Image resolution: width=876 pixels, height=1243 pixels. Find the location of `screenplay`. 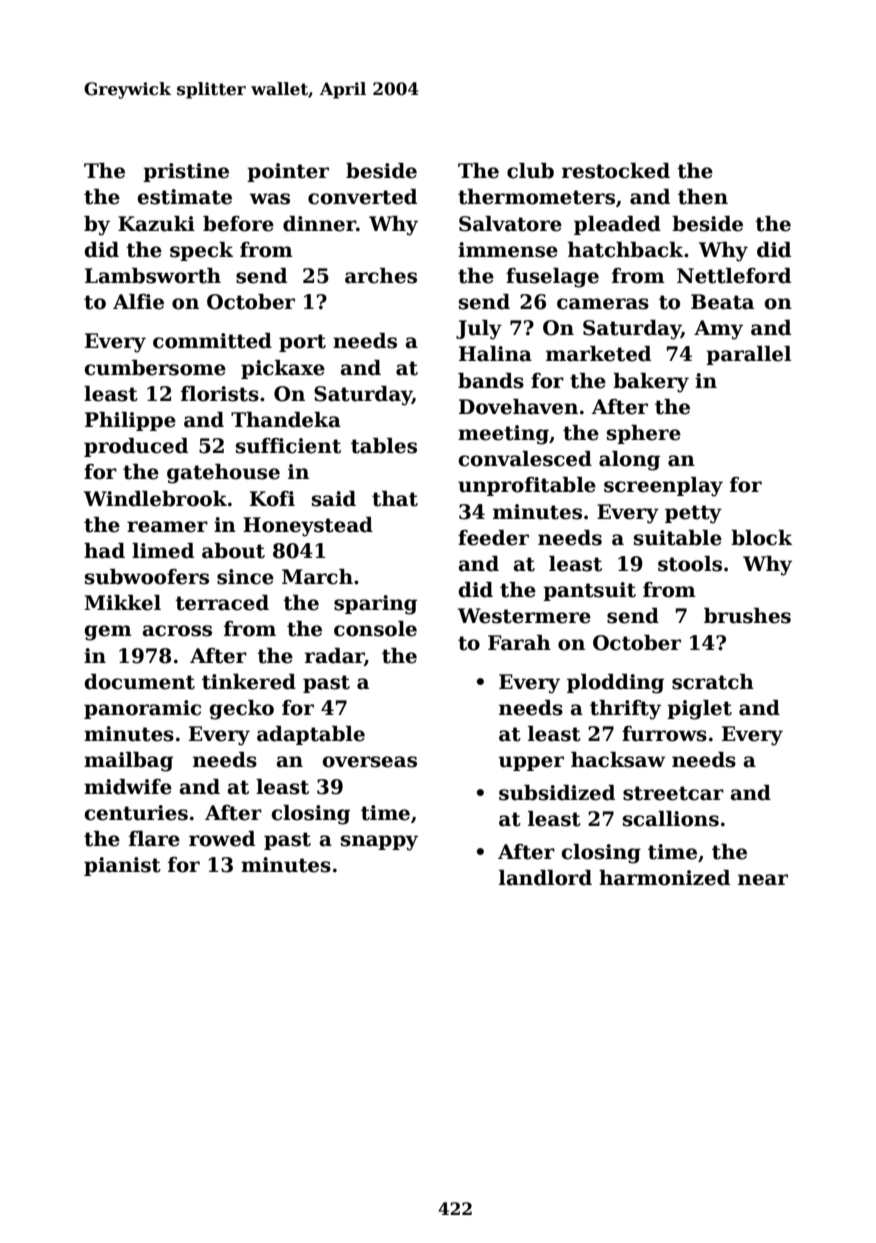

screenplay is located at coordinates (663, 487).
